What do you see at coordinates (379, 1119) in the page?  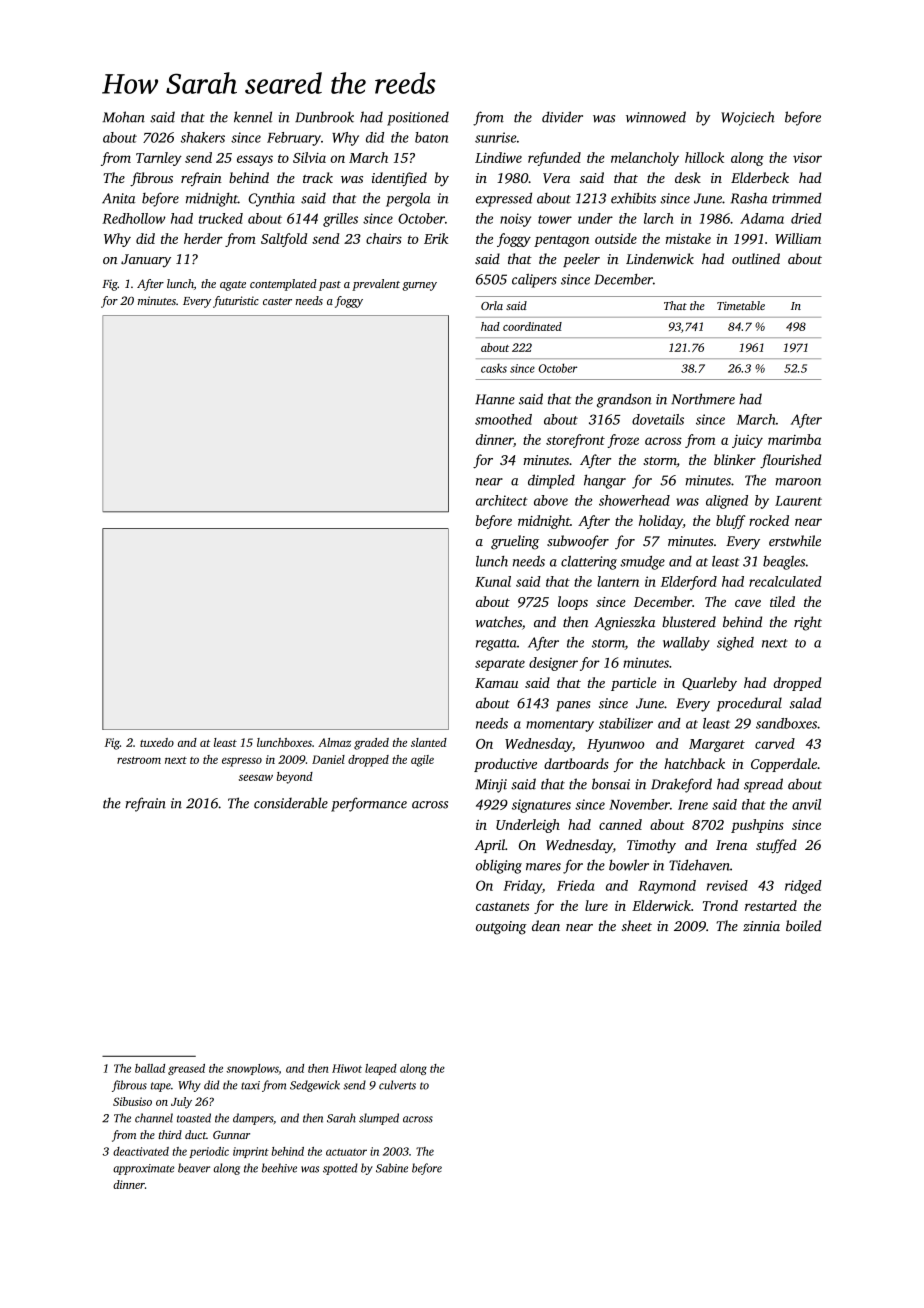 I see `slumped` at bounding box center [379, 1119].
